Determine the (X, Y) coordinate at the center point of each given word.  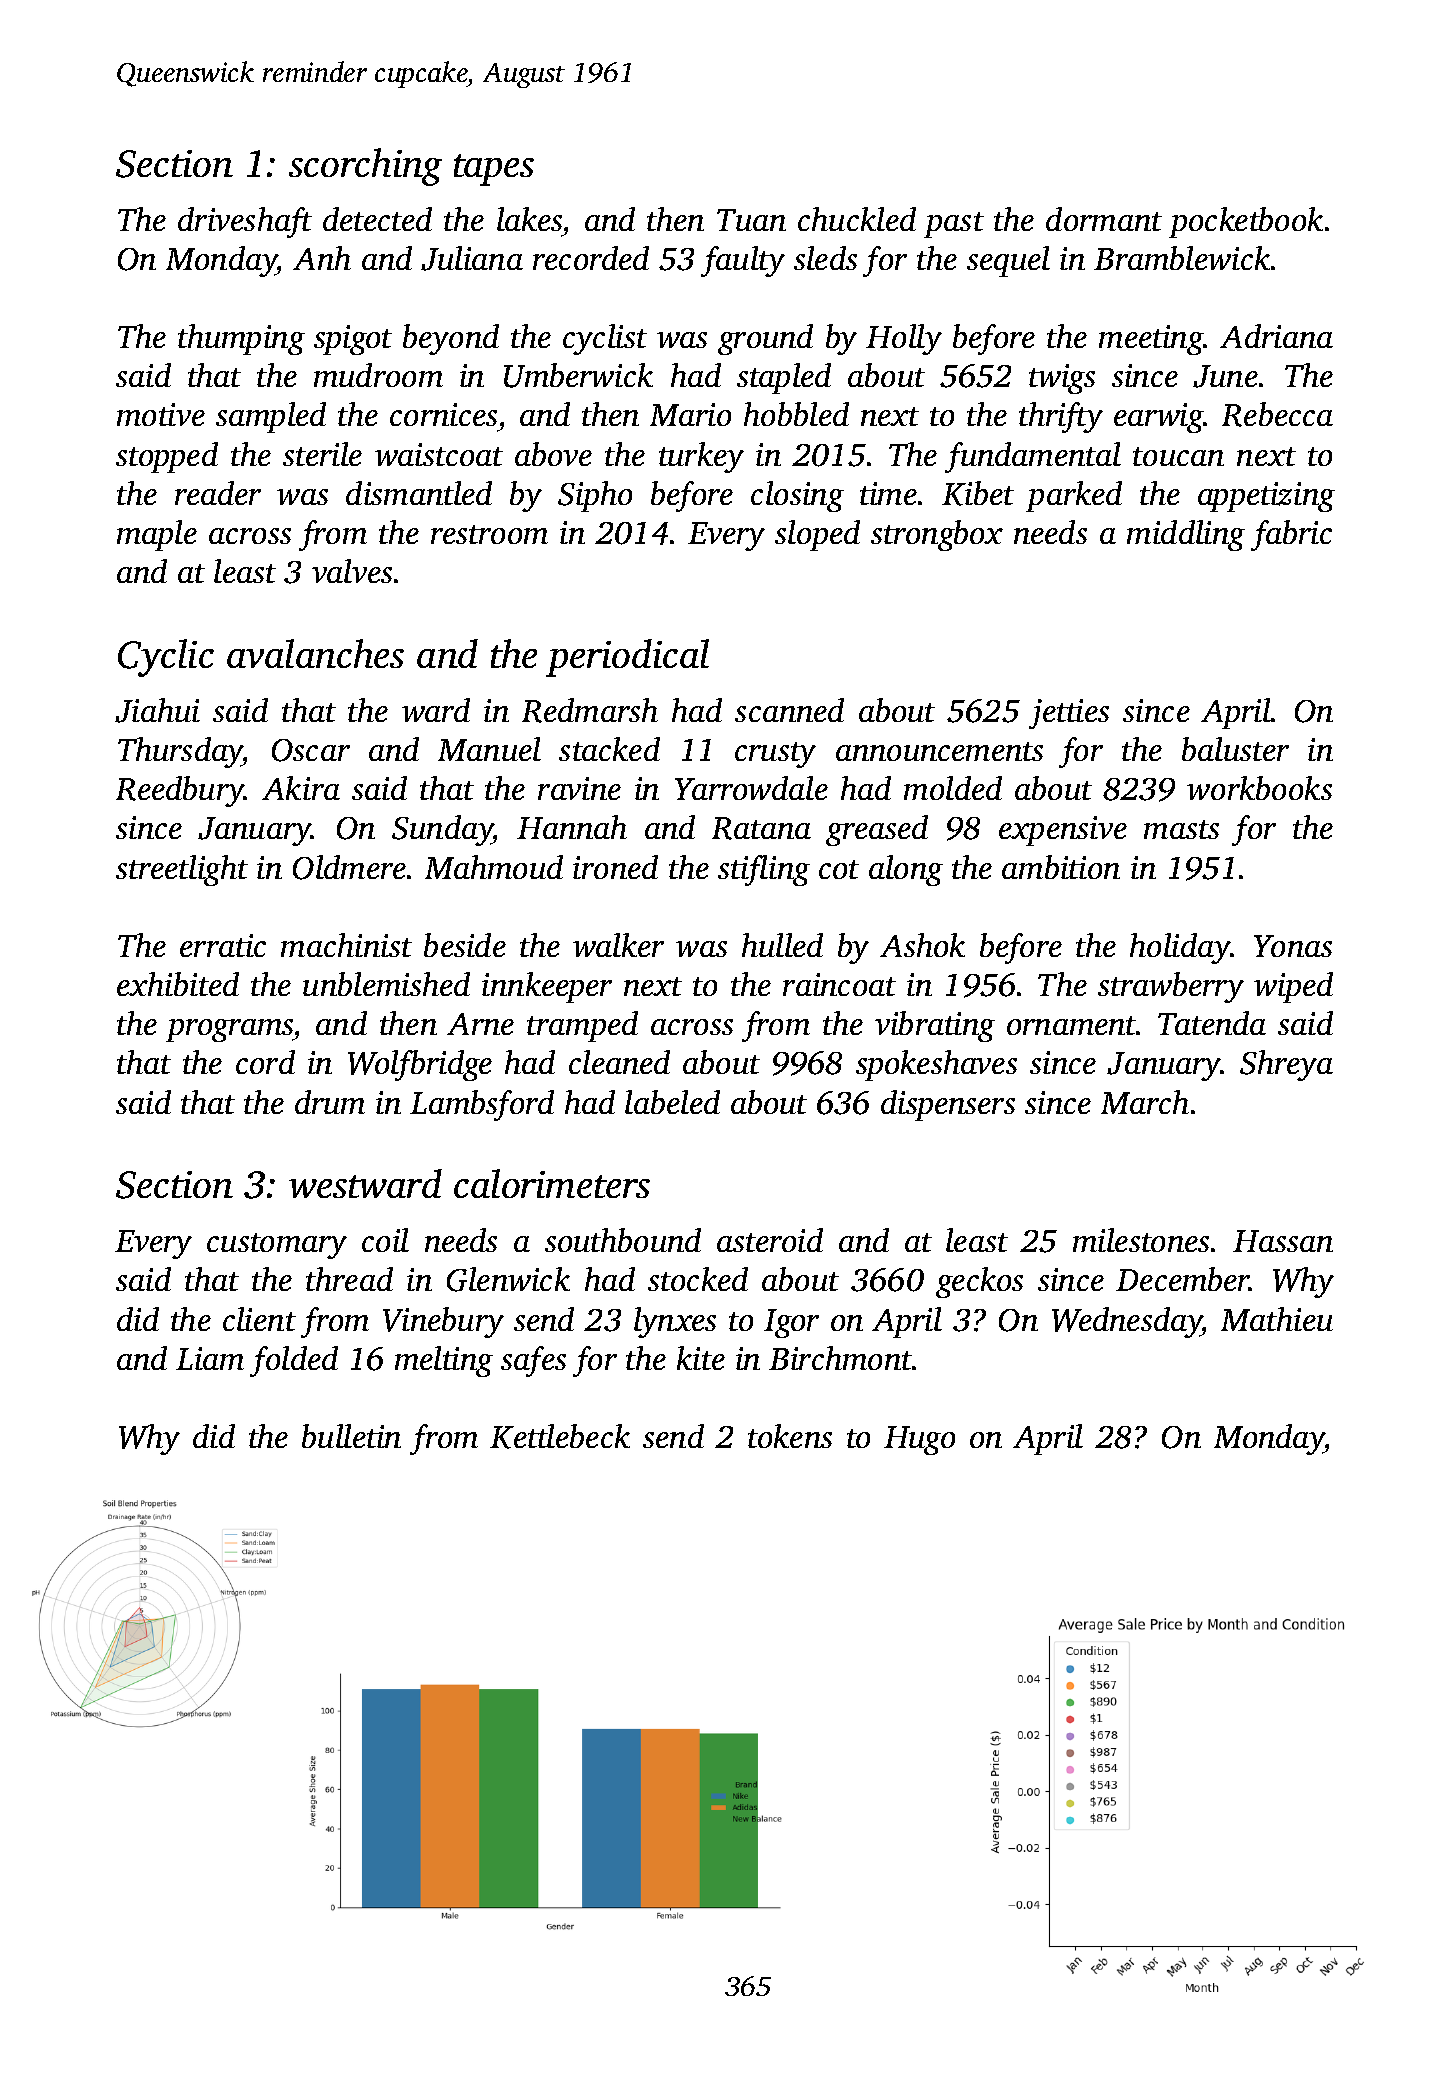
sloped (817, 535)
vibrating (935, 1026)
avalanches (315, 653)
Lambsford (482, 1105)
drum (330, 1102)
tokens (790, 1436)
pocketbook (1246, 222)
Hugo (919, 1440)
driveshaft (245, 222)
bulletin (351, 1436)
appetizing (1266, 497)
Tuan (751, 220)
